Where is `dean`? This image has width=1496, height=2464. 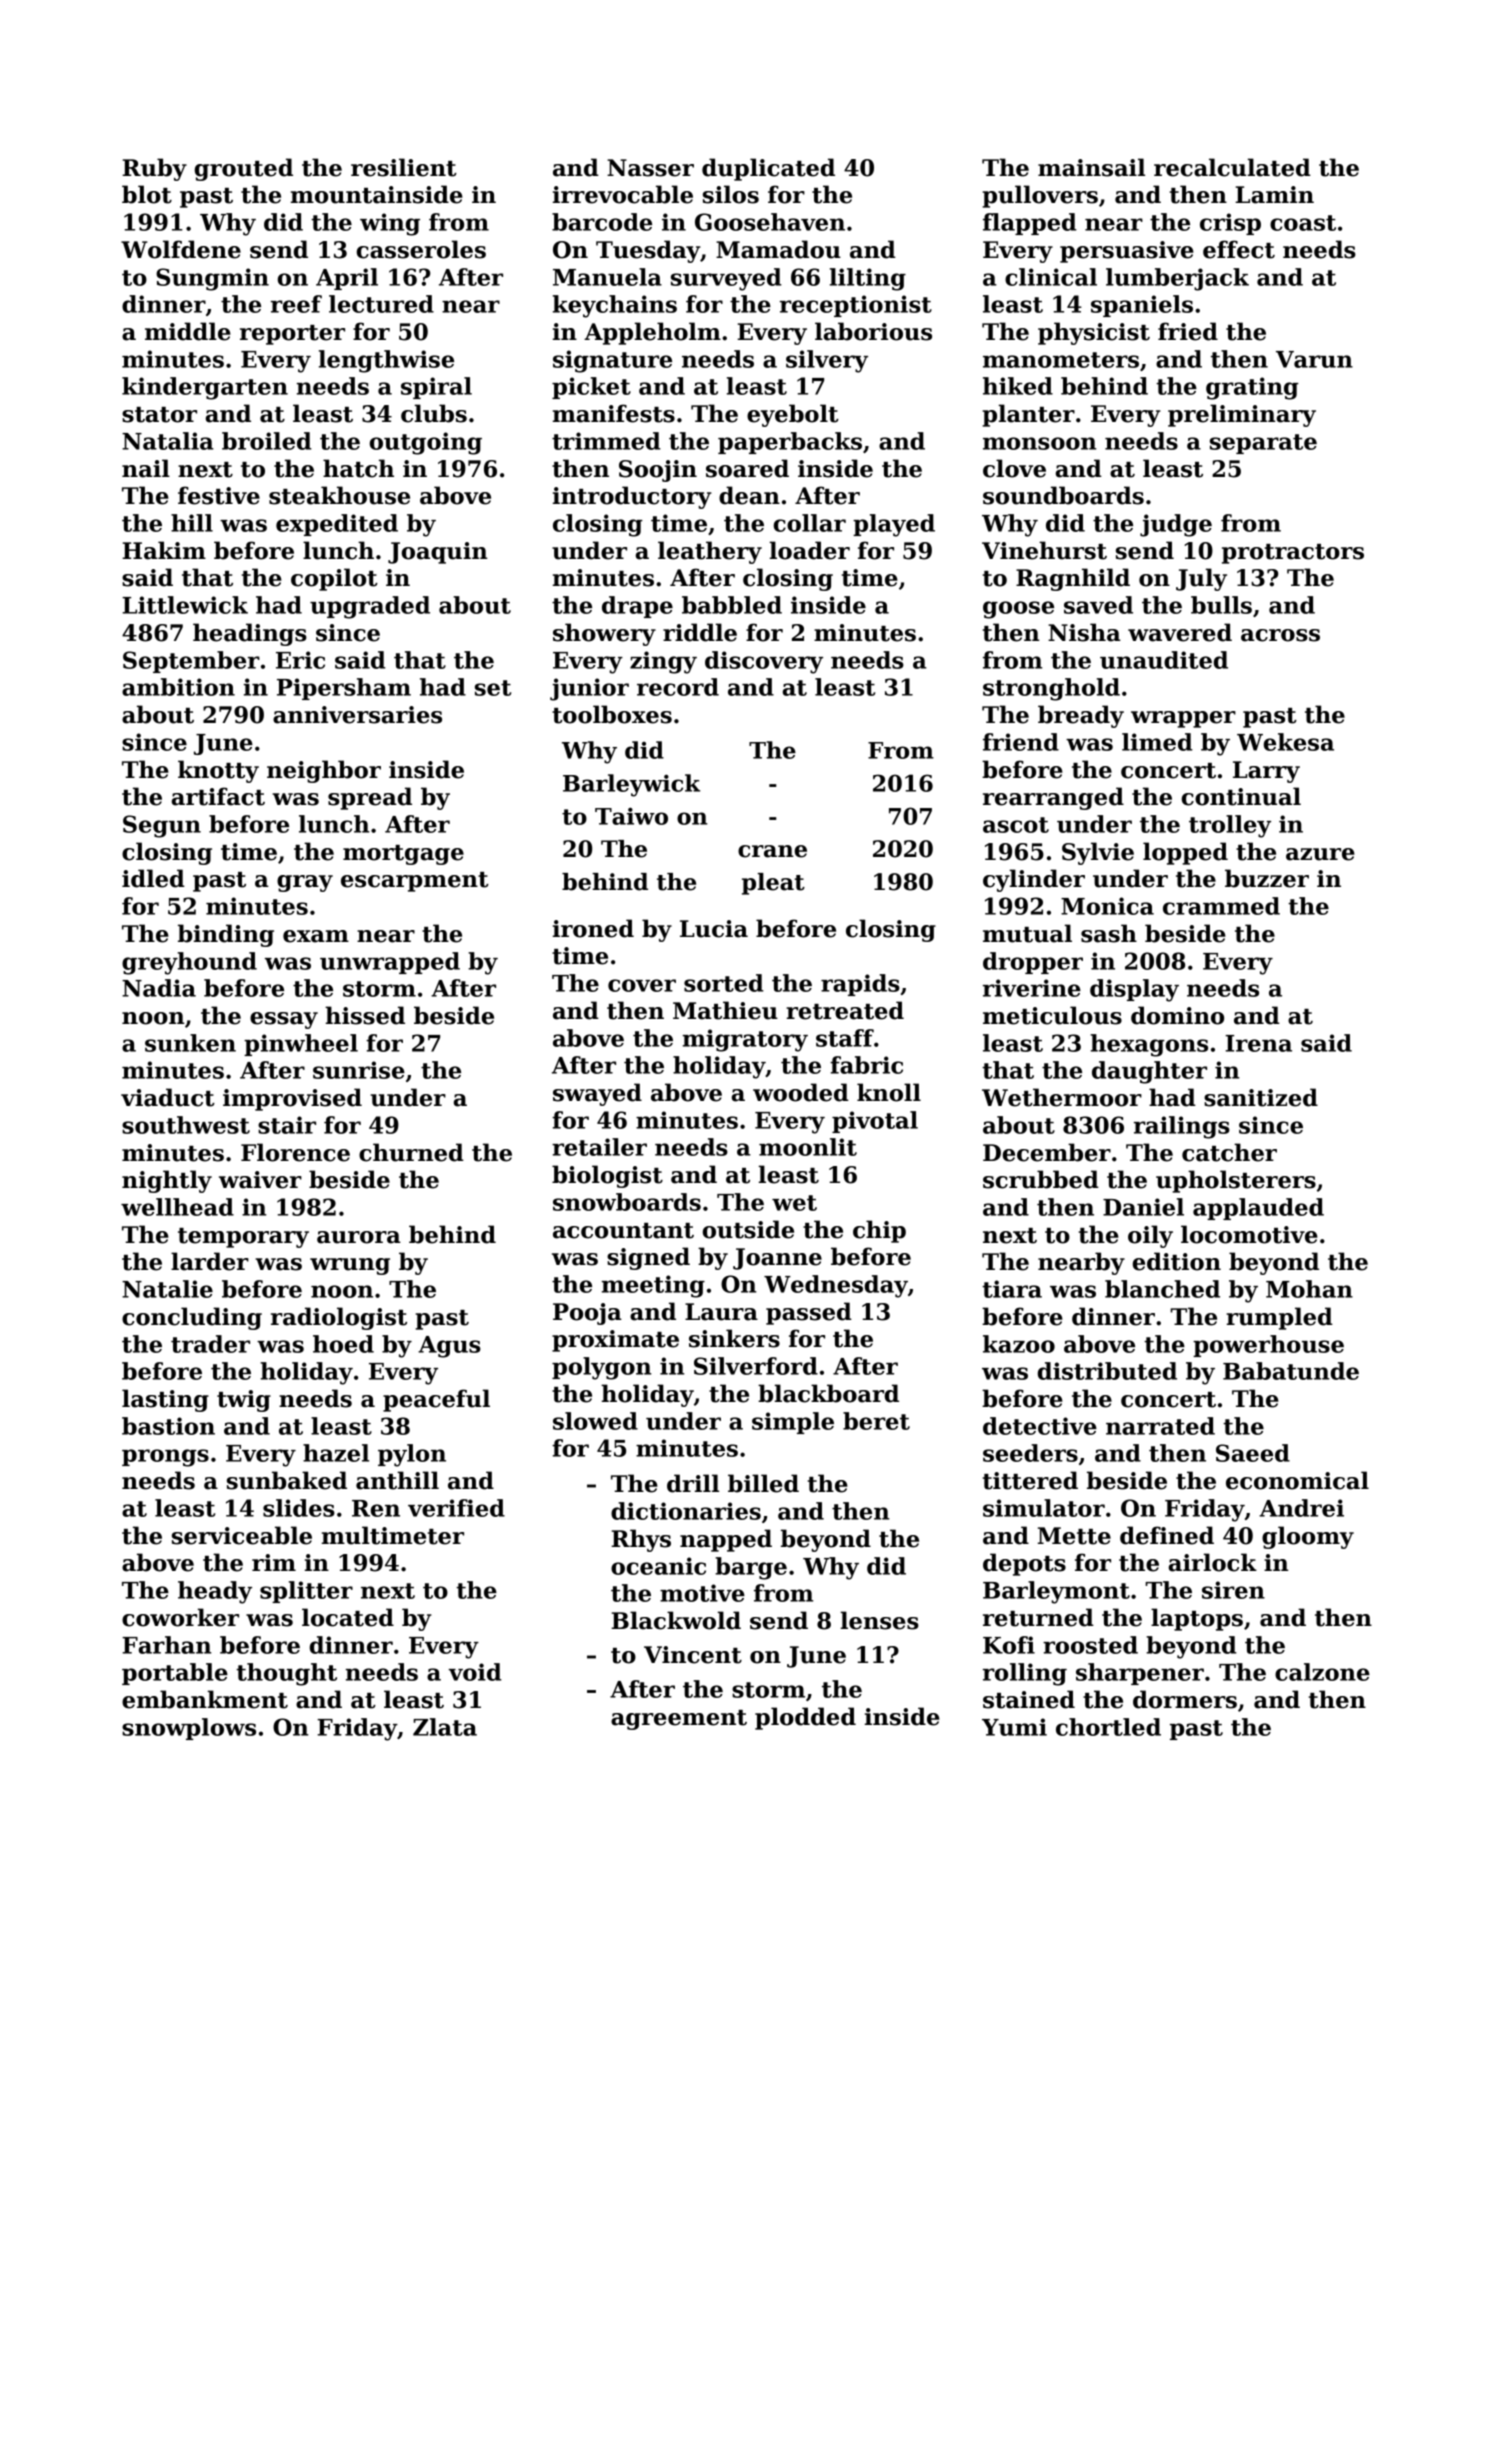 dean is located at coordinates (749, 495).
